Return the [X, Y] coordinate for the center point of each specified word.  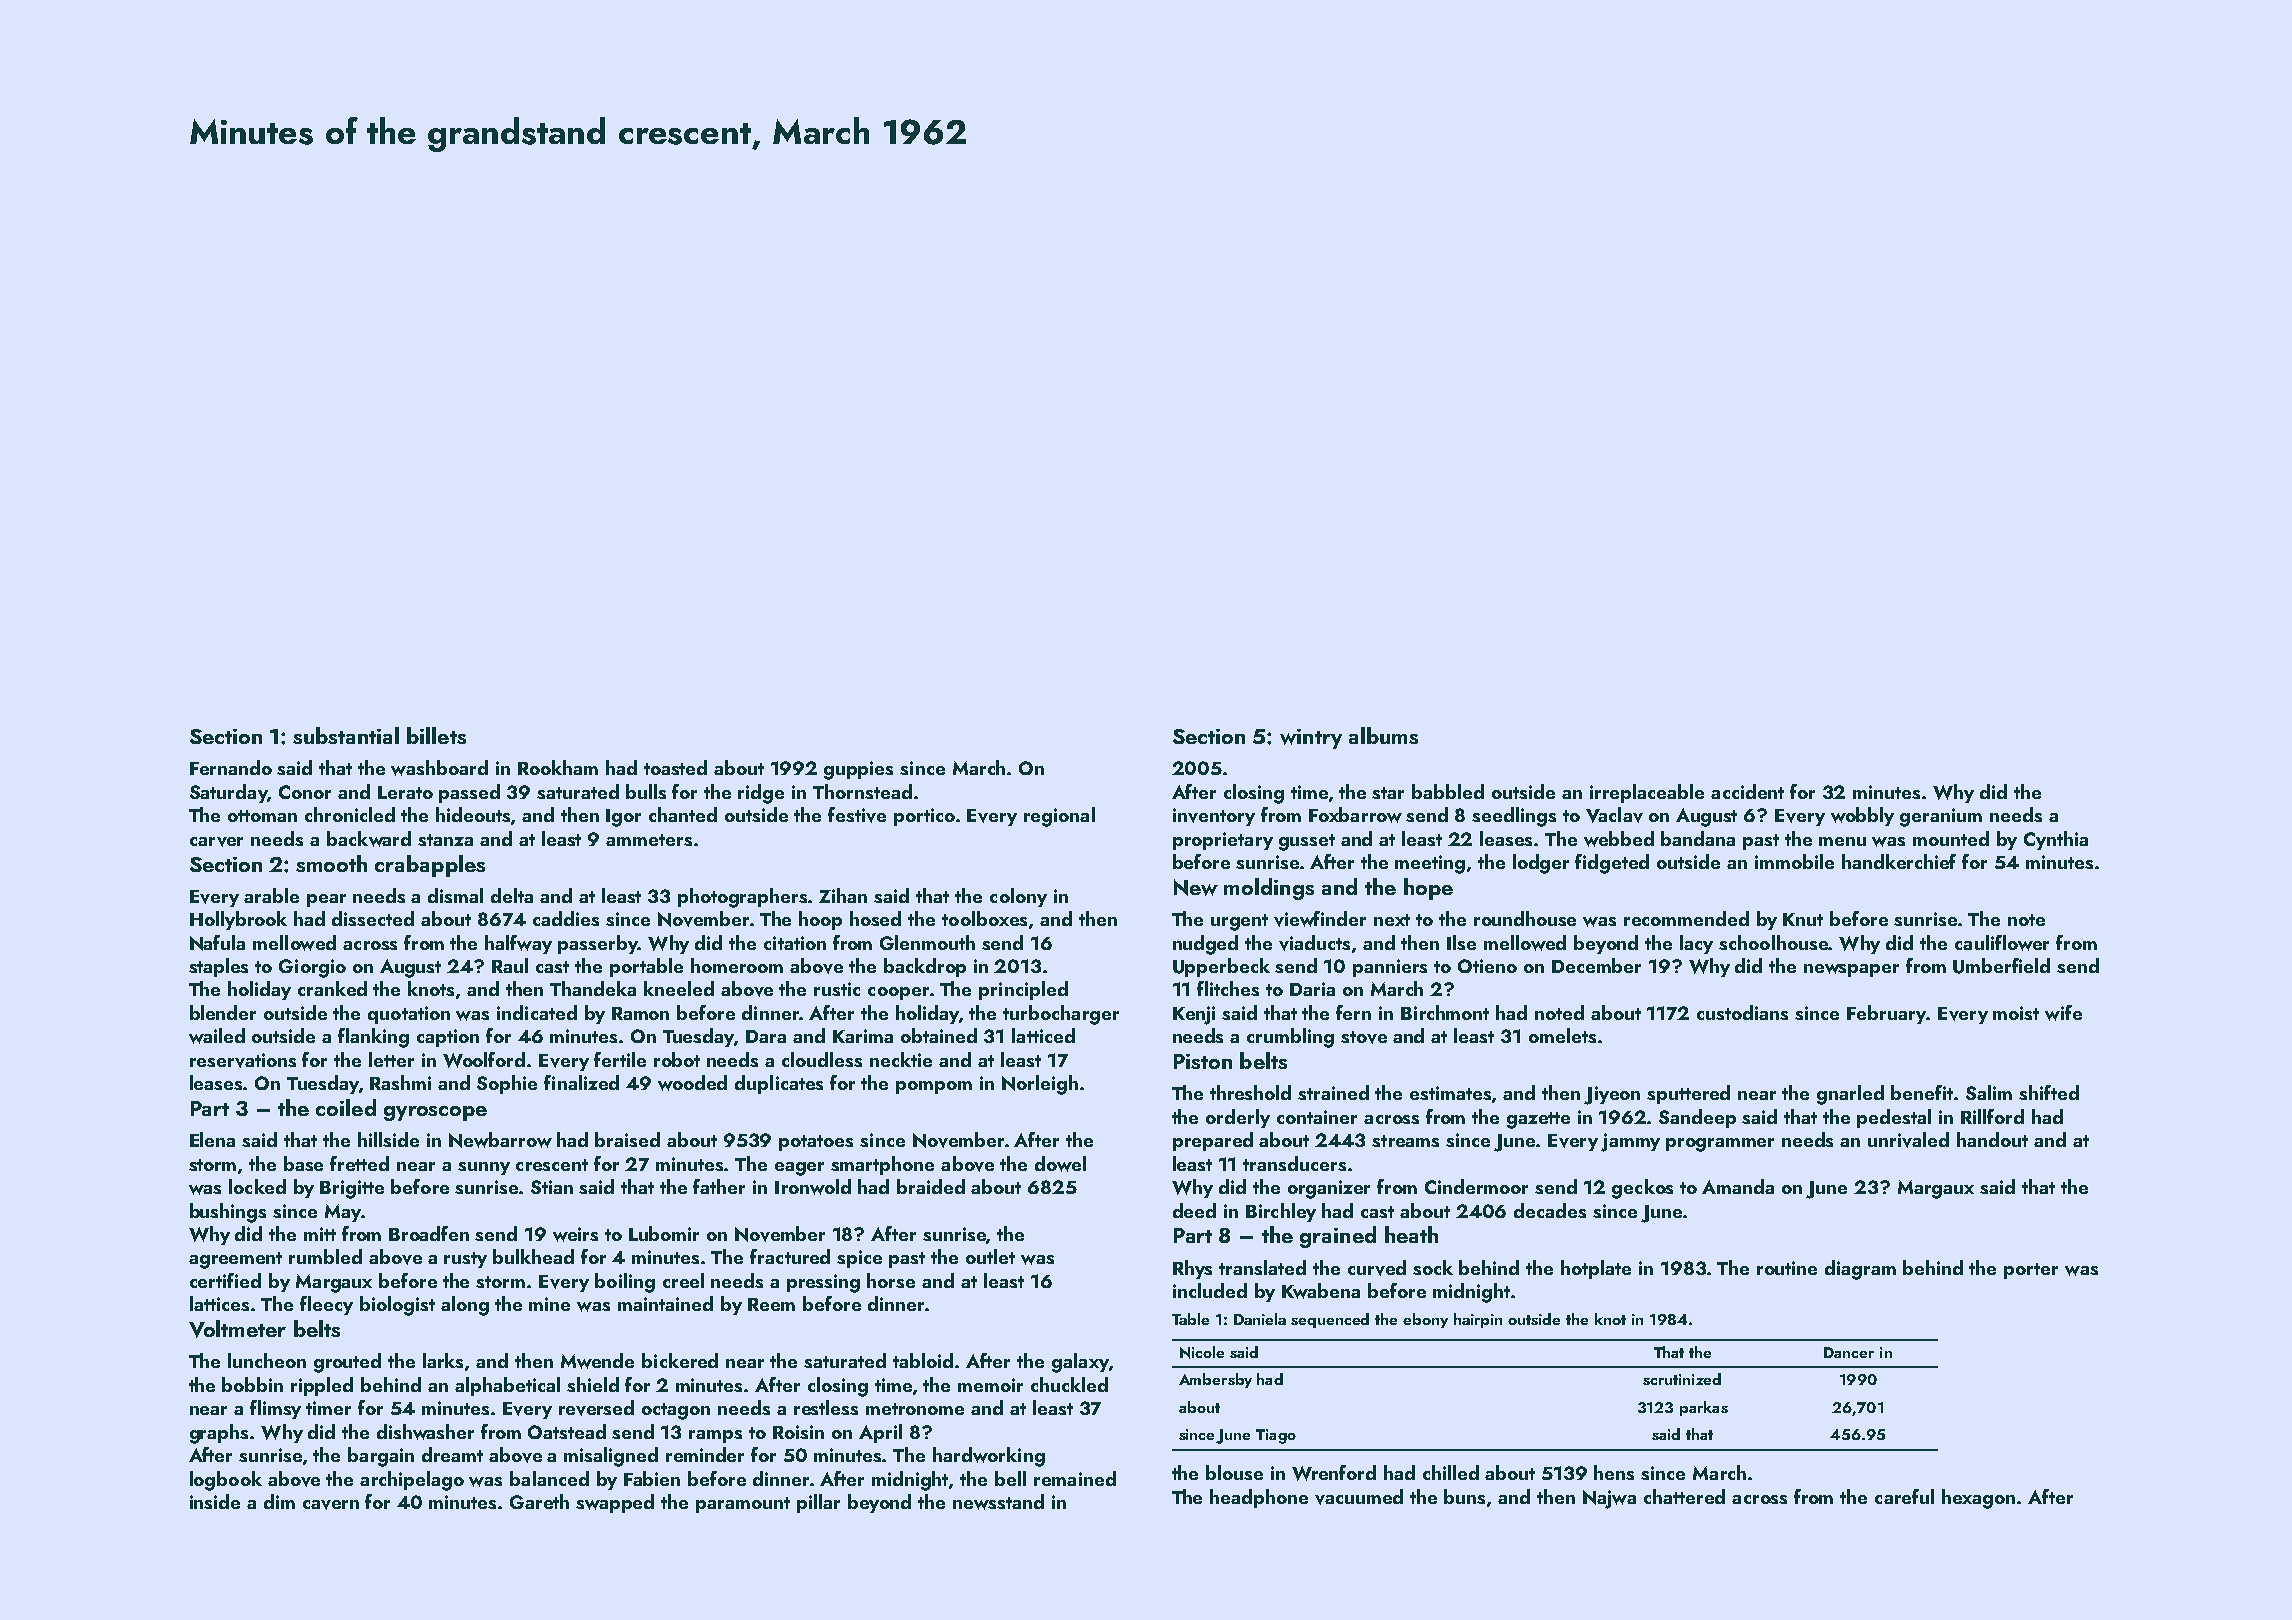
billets [436, 735]
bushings [228, 1213]
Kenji [1194, 1015]
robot [677, 1059]
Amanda [1738, 1186]
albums [1383, 735]
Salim [1989, 1092]
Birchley [1281, 1212]
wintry [1311, 739]
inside [215, 1501]
